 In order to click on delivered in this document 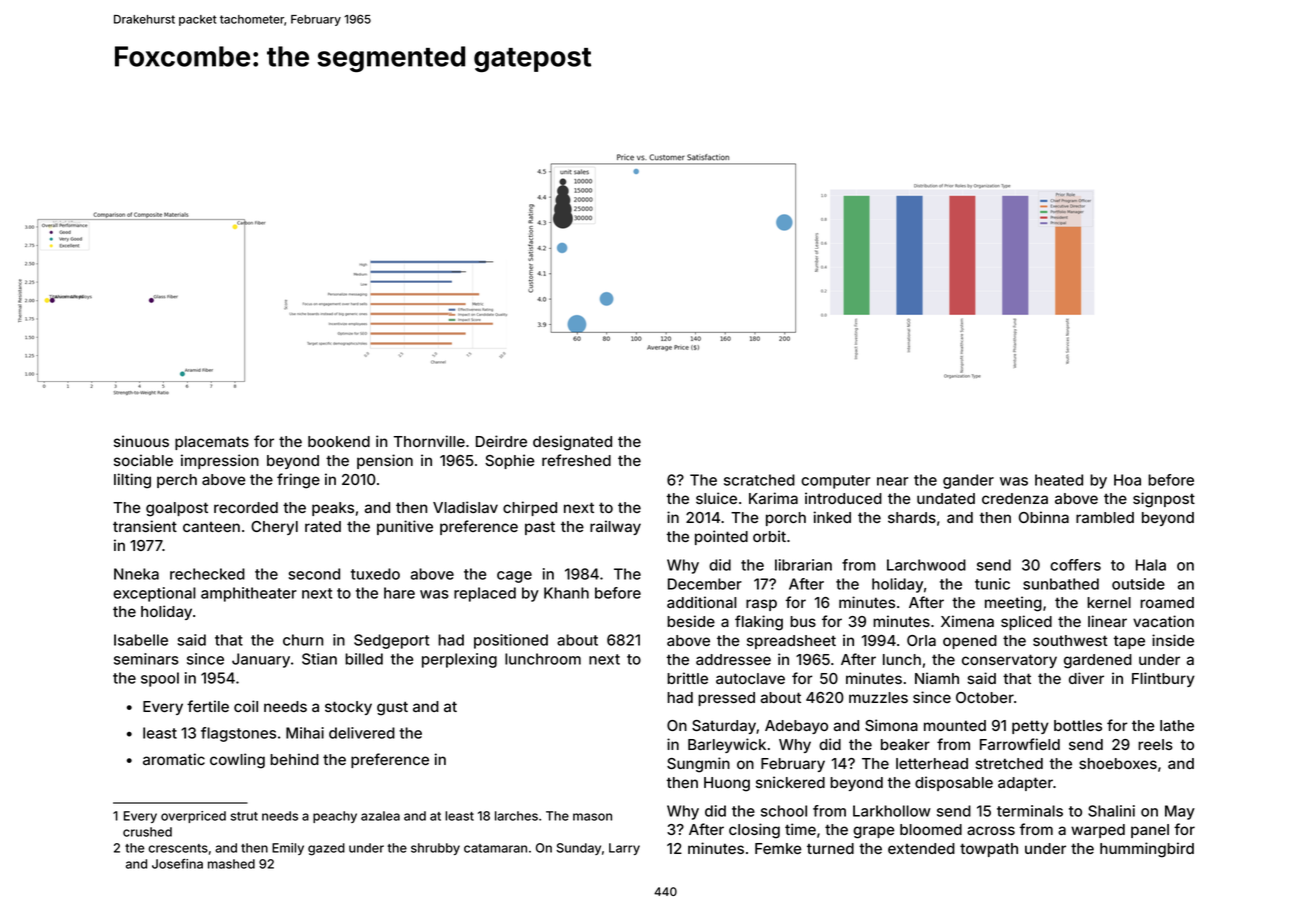, I will do `click(362, 733)`.
